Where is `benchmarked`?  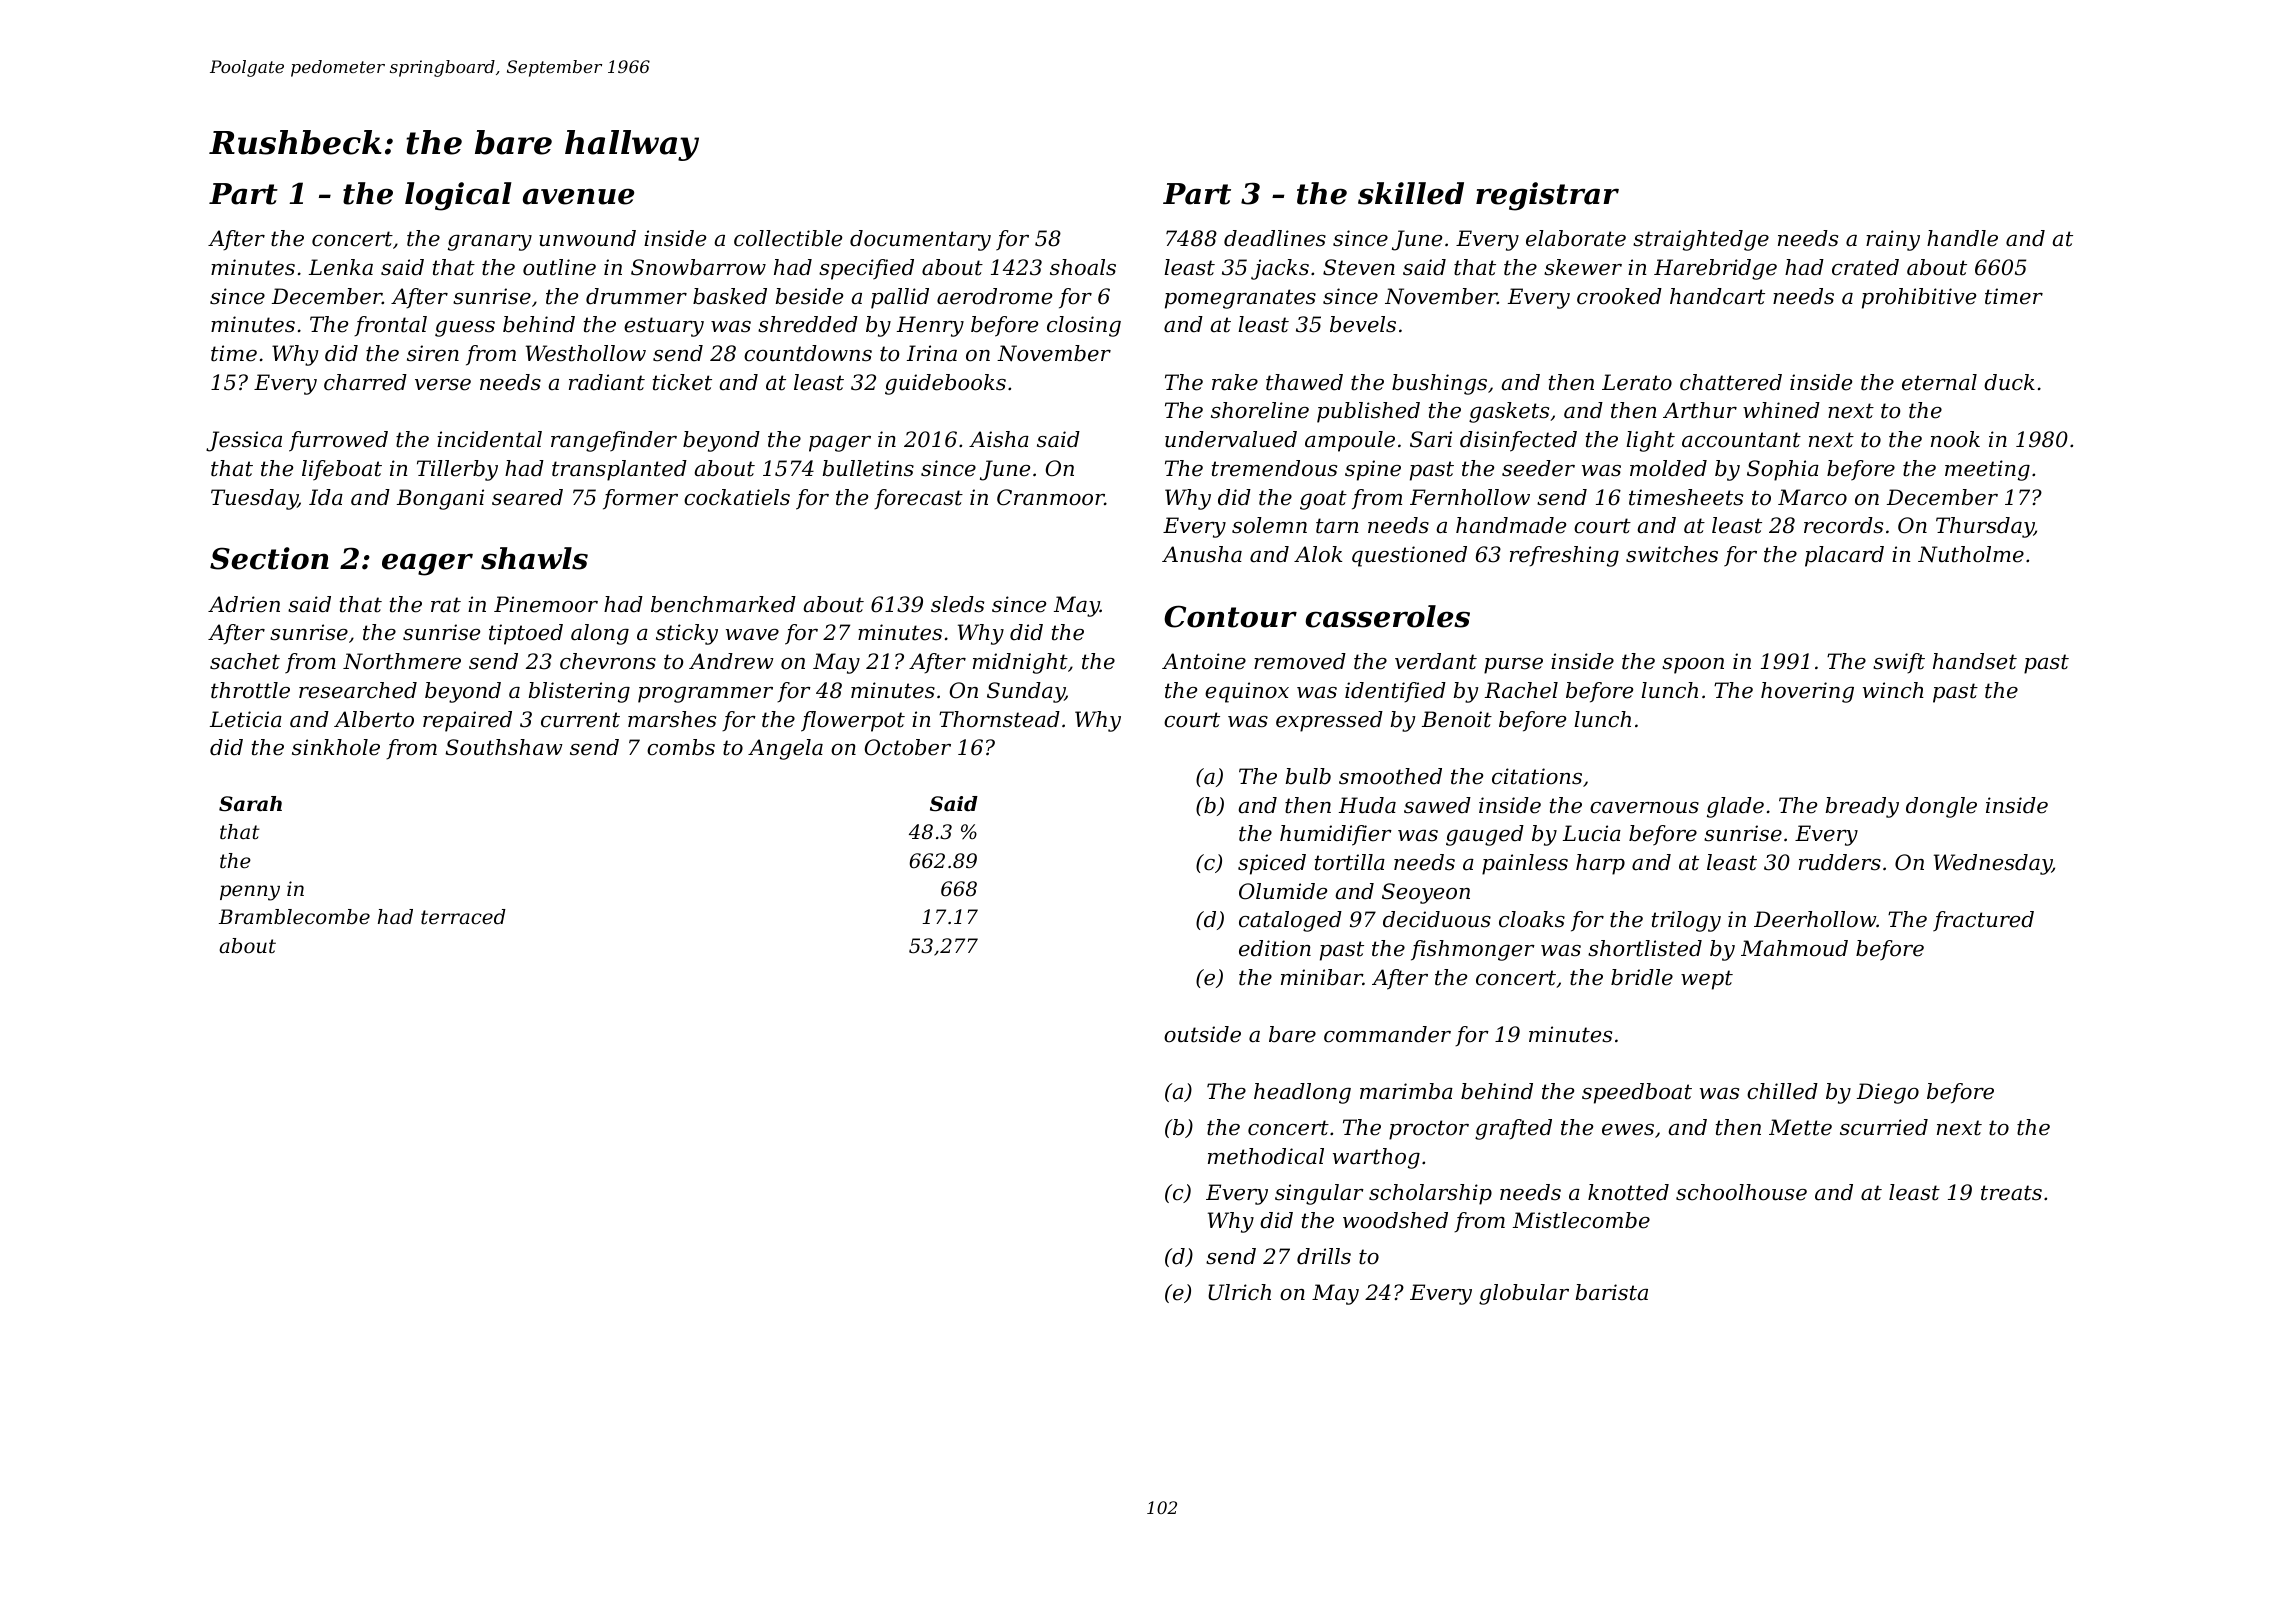 benchmarked is located at coordinates (723, 604).
